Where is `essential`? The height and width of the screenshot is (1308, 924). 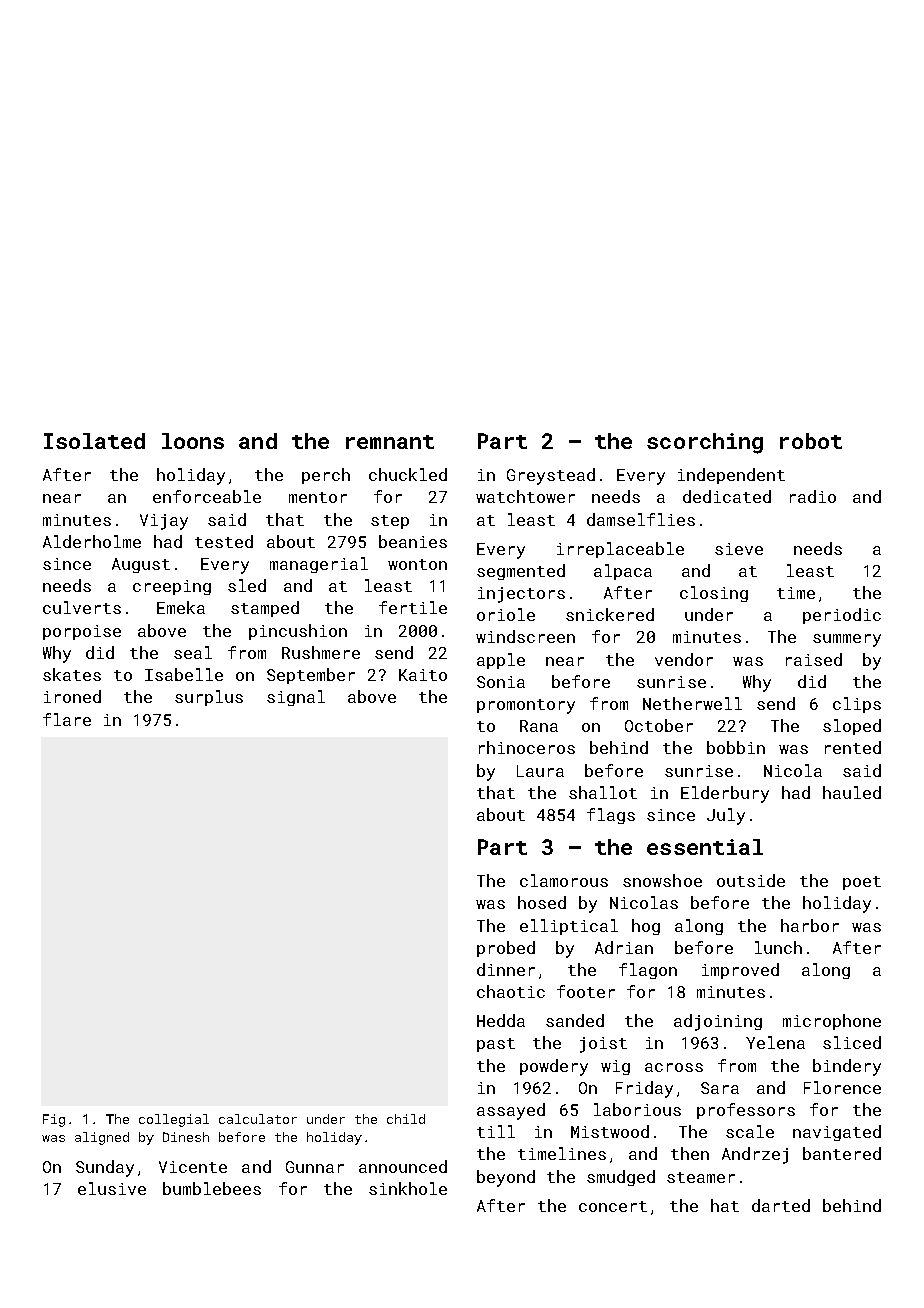 essential is located at coordinates (705, 847).
